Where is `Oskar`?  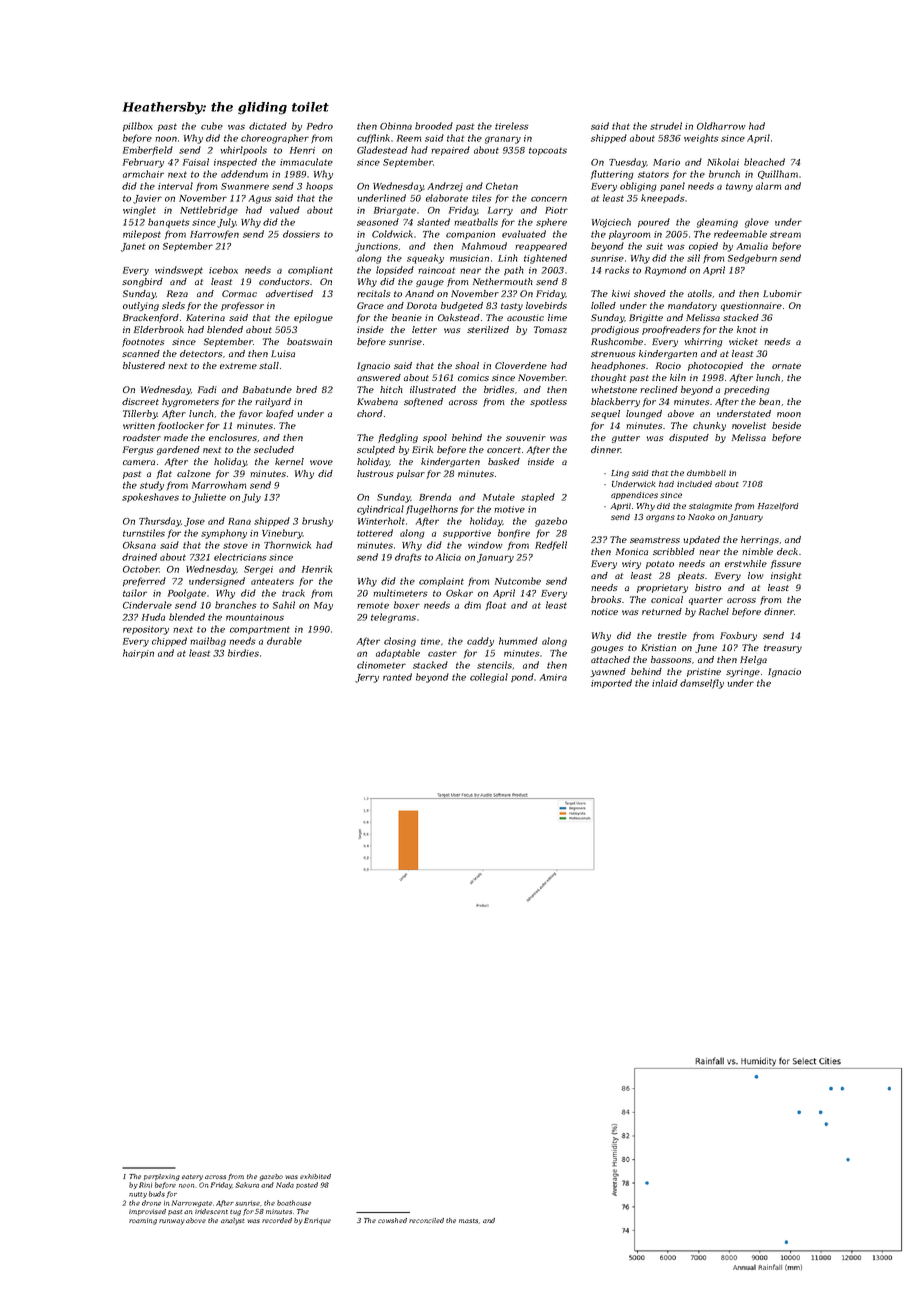
Oskar is located at coordinates (459, 593).
